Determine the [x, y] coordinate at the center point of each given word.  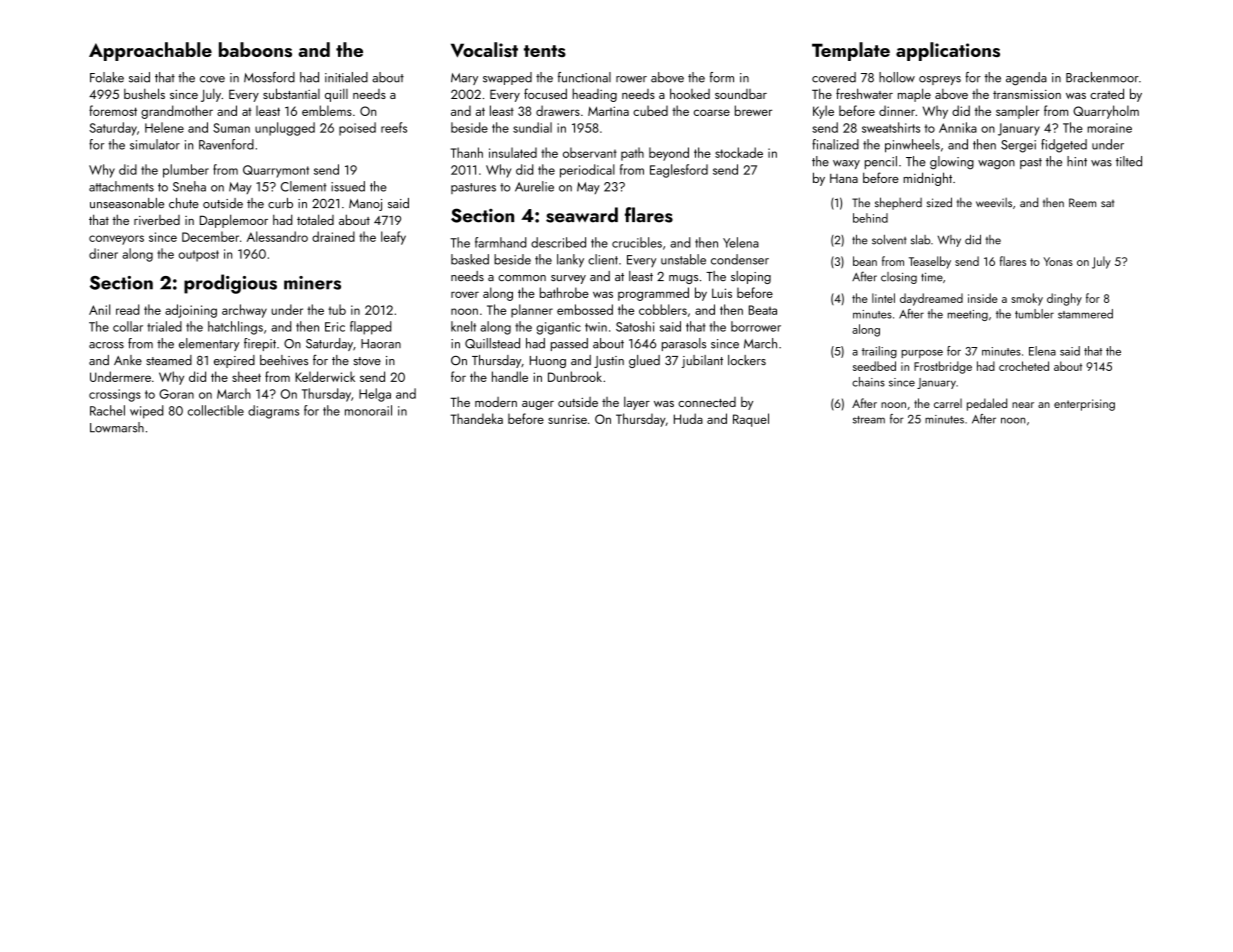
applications [948, 51]
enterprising [1084, 405]
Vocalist [484, 49]
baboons [255, 49]
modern [496, 402]
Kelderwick [325, 376]
